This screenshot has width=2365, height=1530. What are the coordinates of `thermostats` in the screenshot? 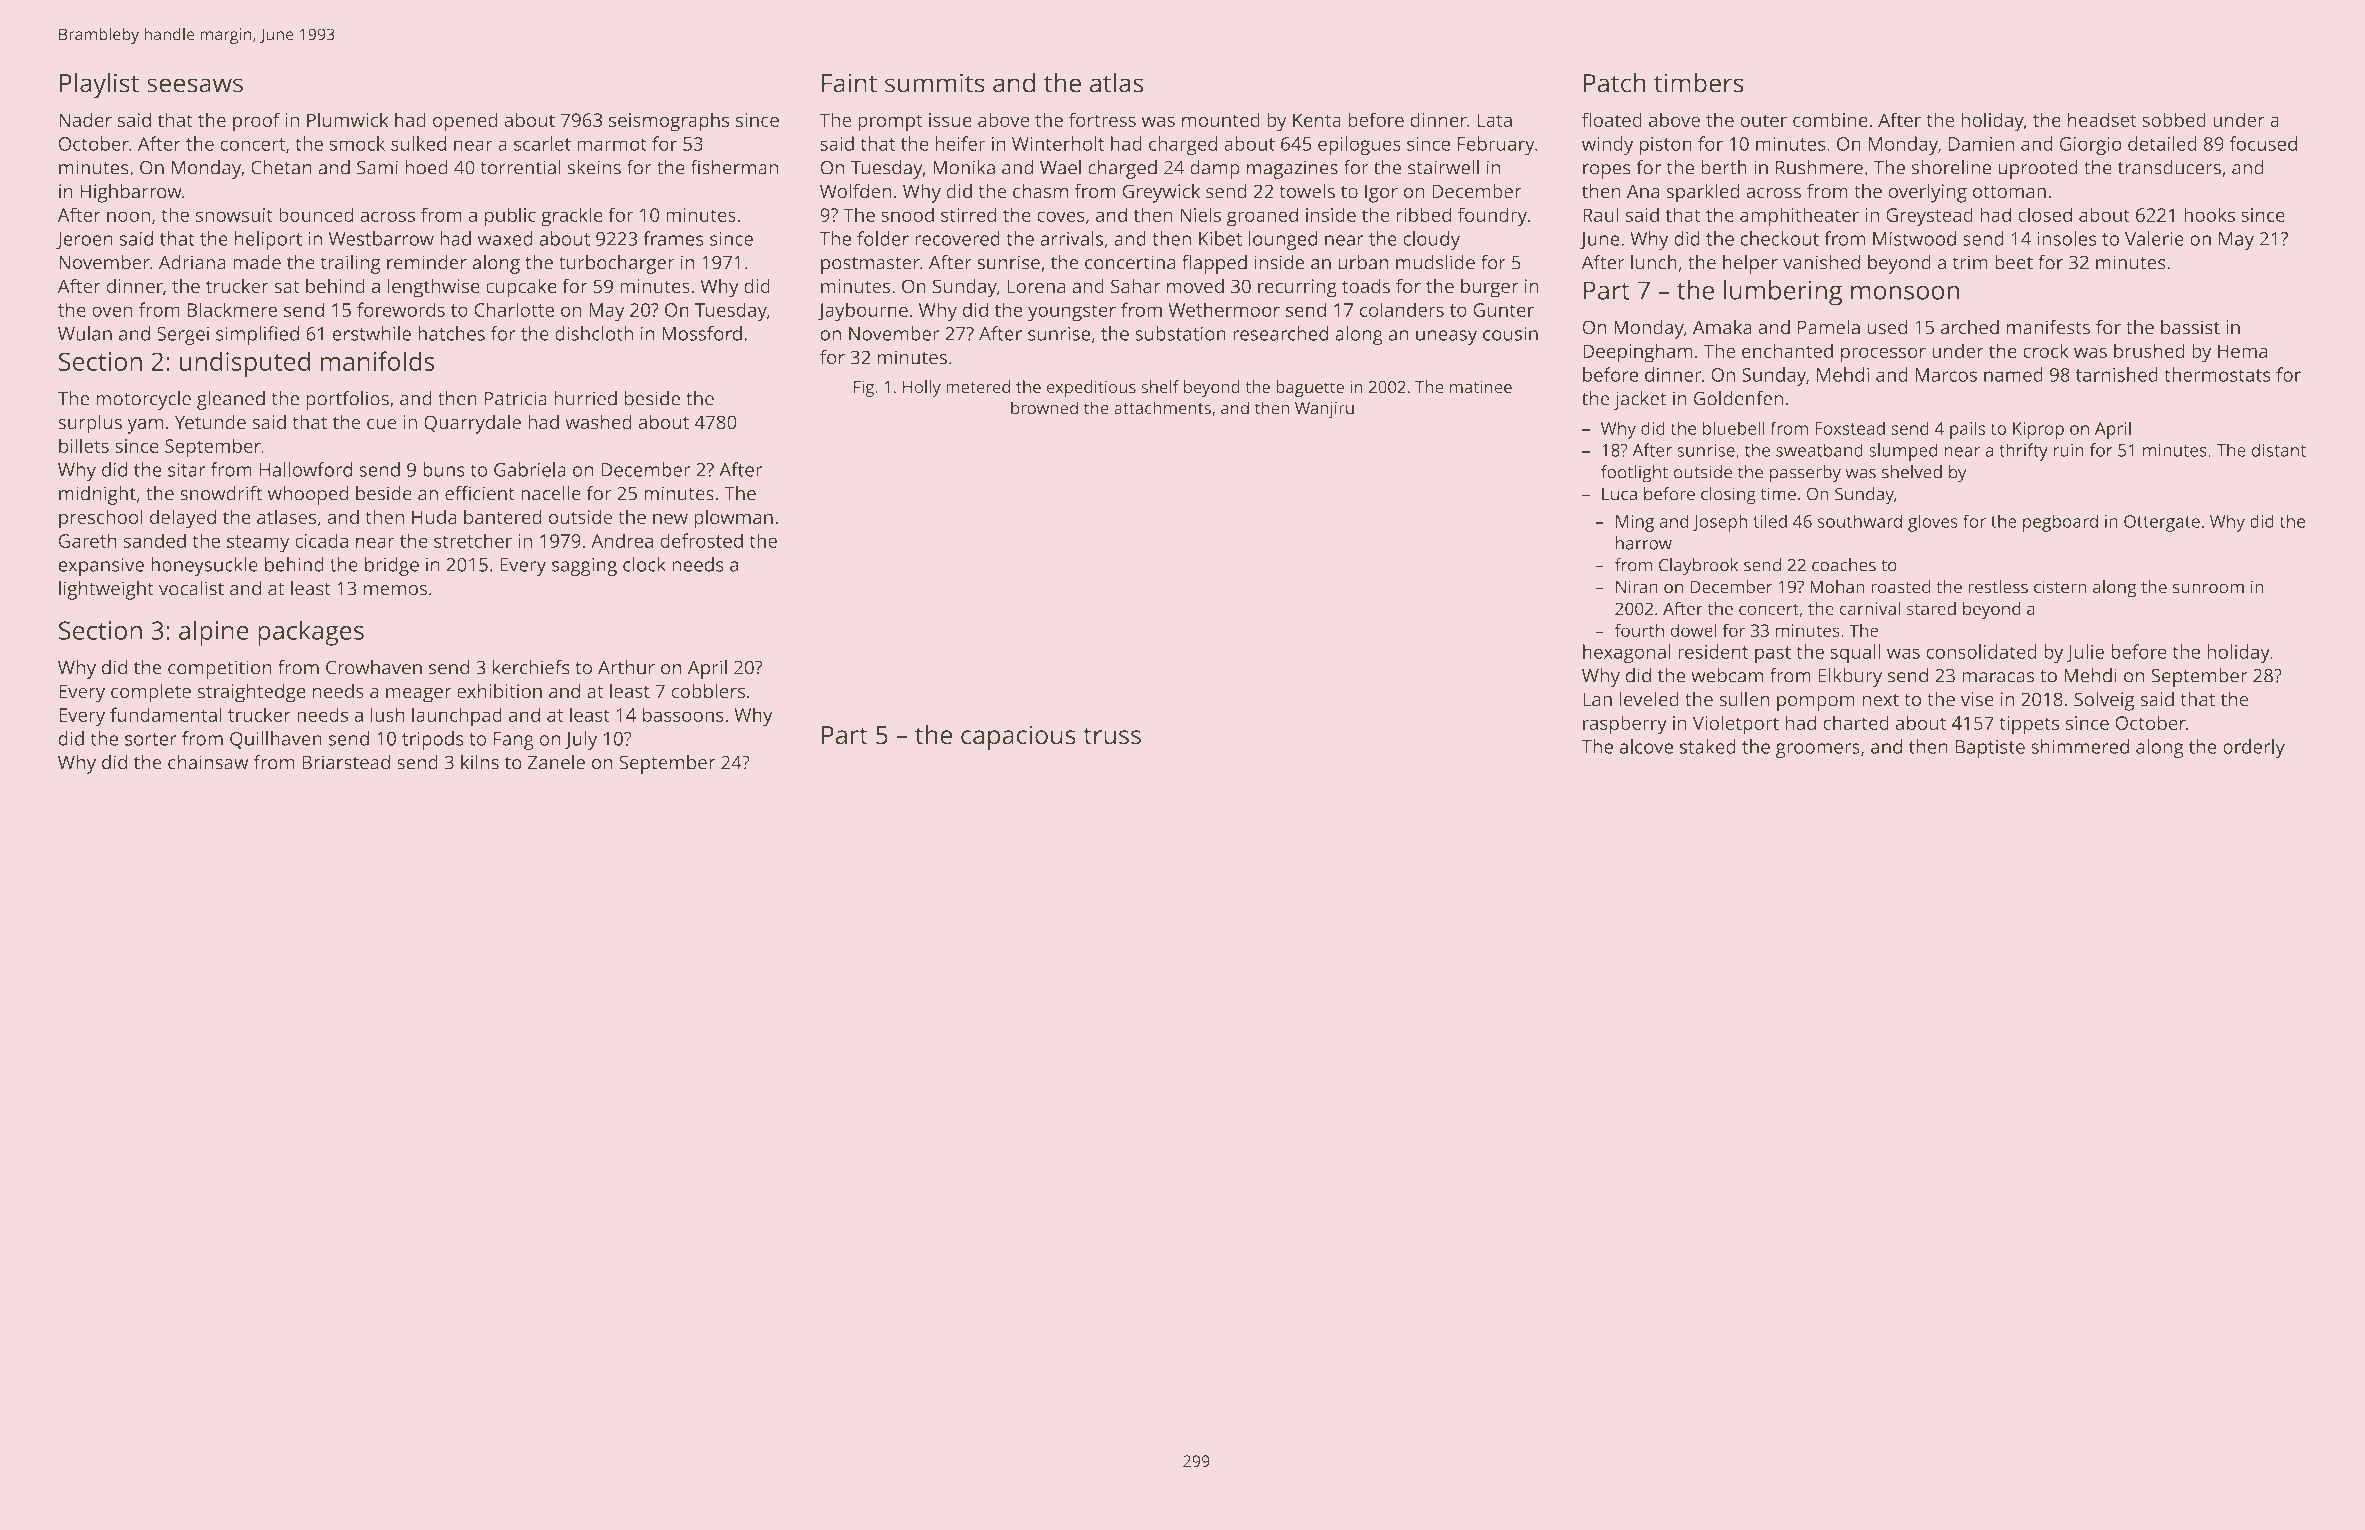 It's located at (2217, 374).
